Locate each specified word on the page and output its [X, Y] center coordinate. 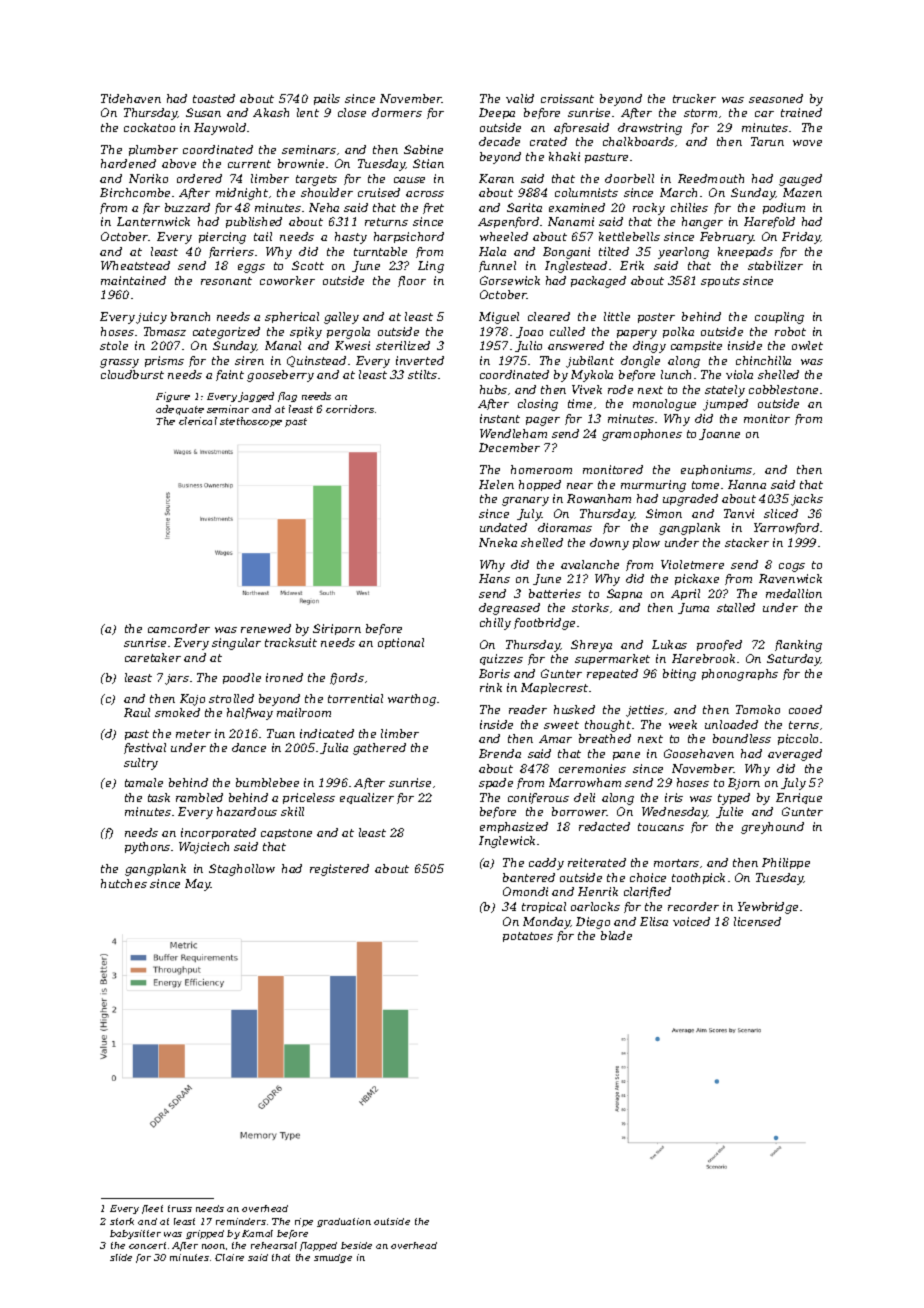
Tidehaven [131, 98]
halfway [250, 714]
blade [616, 935]
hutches [124, 883]
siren [249, 360]
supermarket [612, 659]
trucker [694, 98]
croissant [567, 98]
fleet [152, 1209]
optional [401, 643]
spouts [720, 282]
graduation [344, 1222]
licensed [757, 921]
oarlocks [595, 906]
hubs [493, 389]
